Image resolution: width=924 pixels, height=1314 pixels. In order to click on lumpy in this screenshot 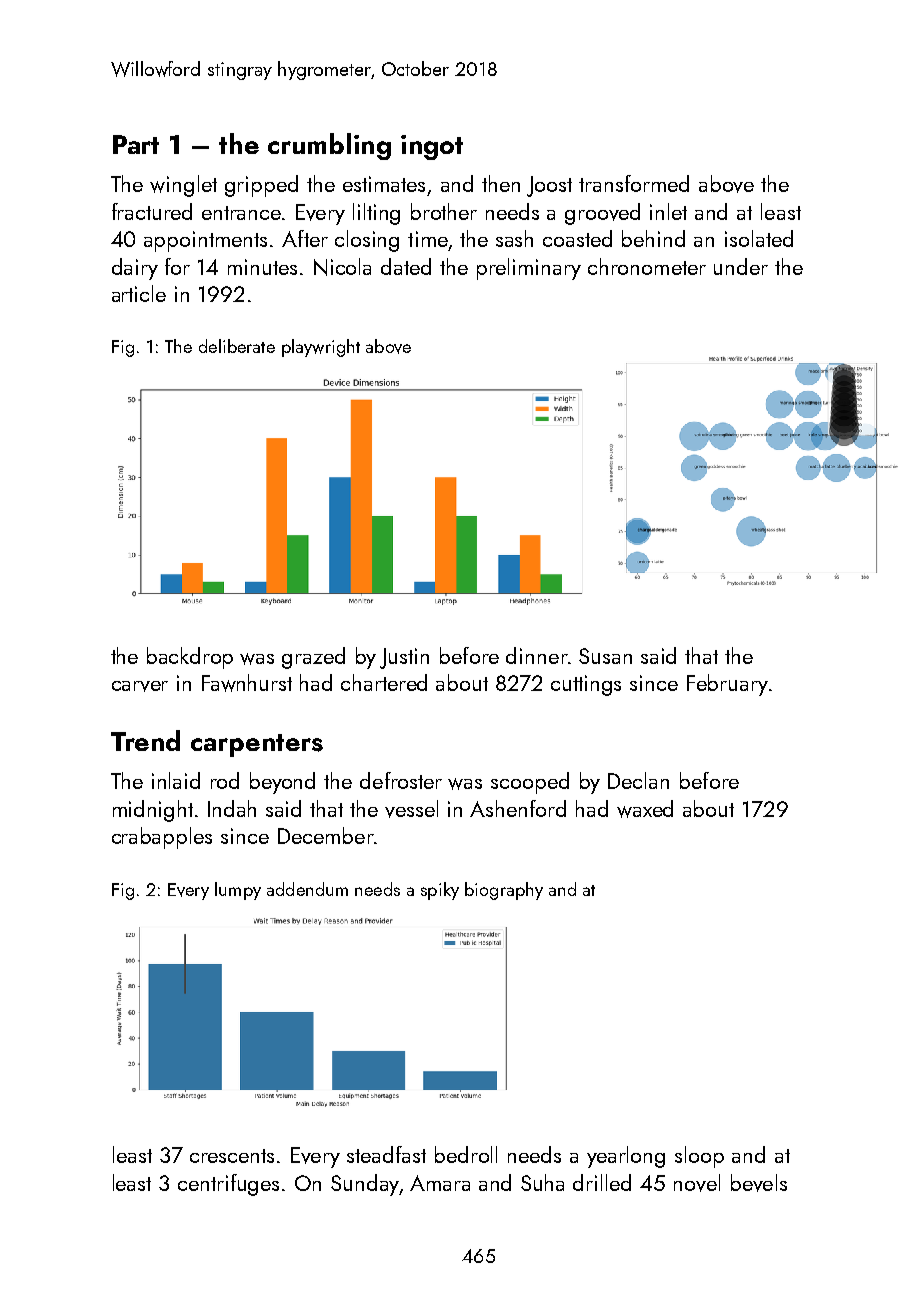, I will do `click(238, 891)`.
